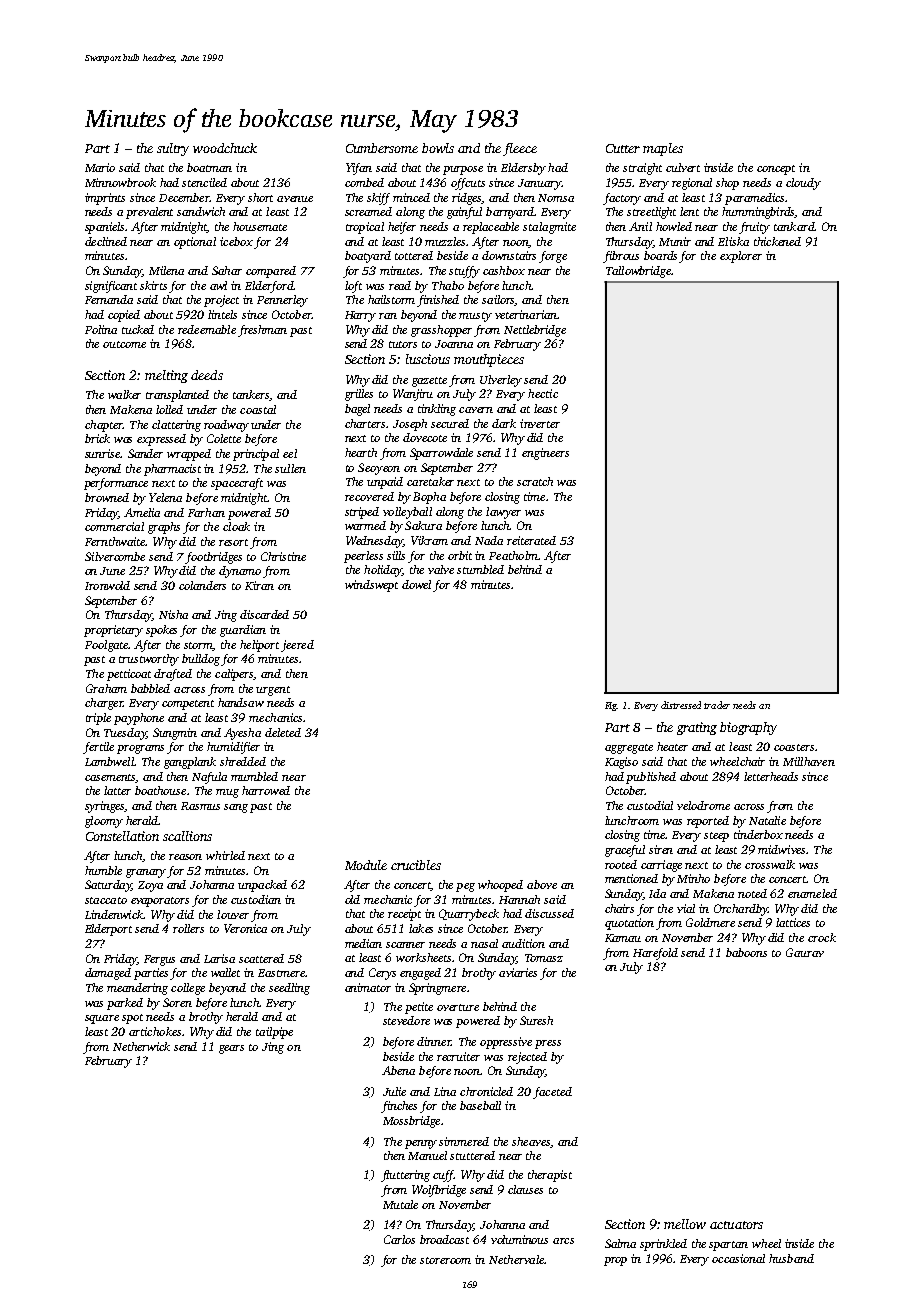 This screenshot has width=924, height=1308. Describe the element at coordinates (438, 148) in the screenshot. I see `bowls` at that location.
